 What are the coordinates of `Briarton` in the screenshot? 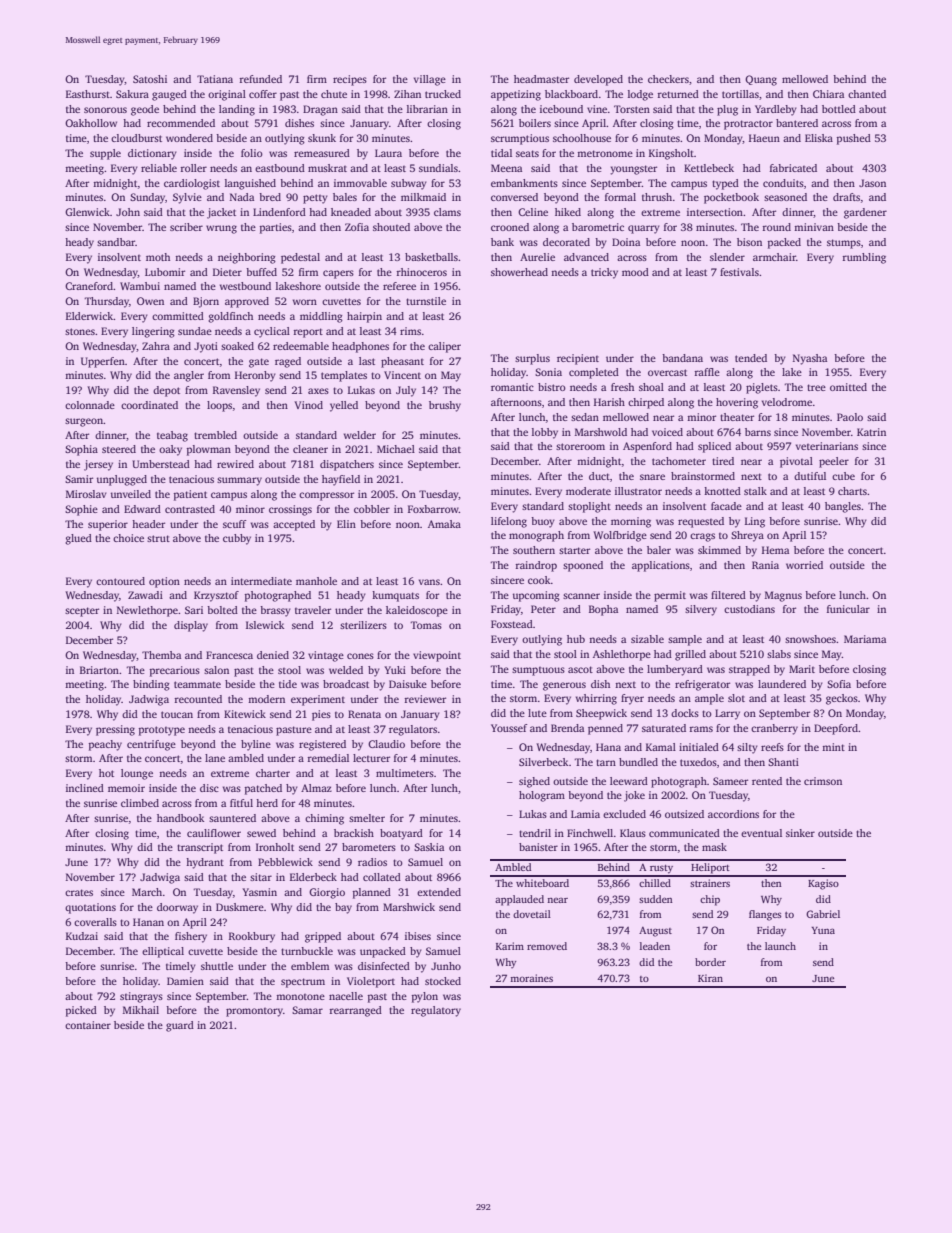 It's located at (99, 670).
